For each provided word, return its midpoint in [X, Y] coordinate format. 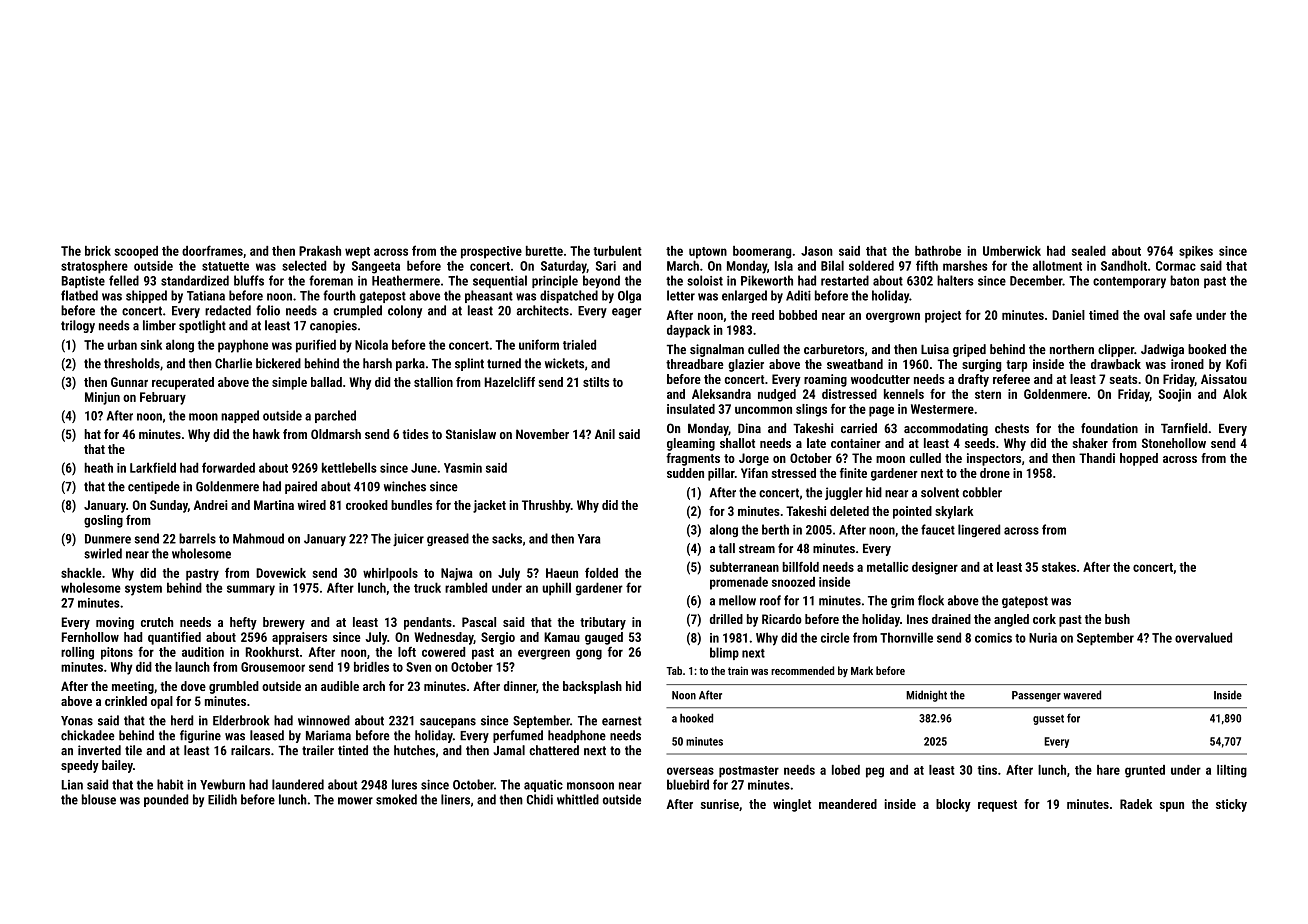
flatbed [79, 295]
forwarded [228, 467]
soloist [705, 280]
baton [1184, 280]
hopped [1139, 459]
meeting [133, 687]
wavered [1082, 695]
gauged [604, 638]
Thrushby [546, 506]
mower [355, 801]
